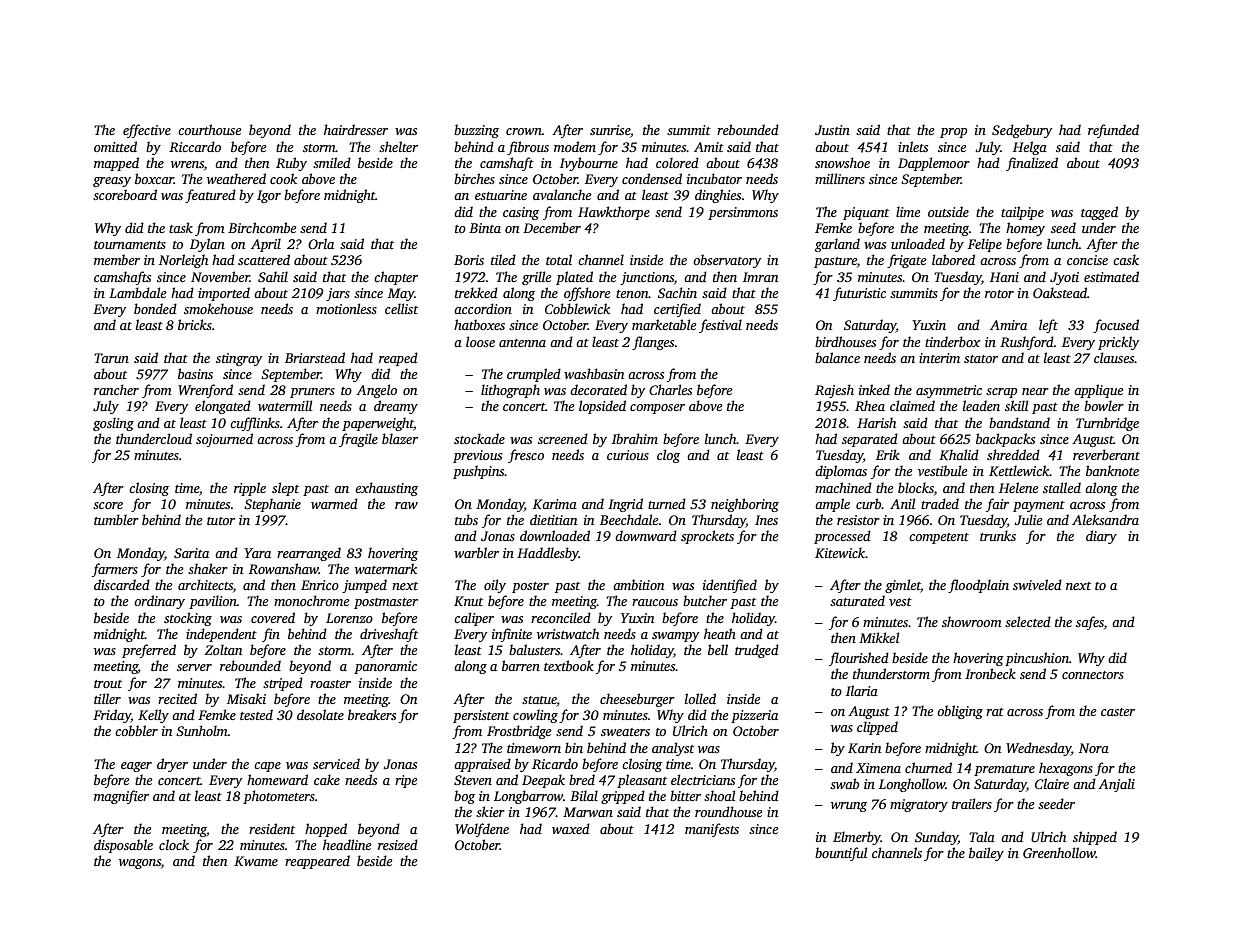 The image size is (1233, 952). I want to click on warmed, so click(334, 503).
